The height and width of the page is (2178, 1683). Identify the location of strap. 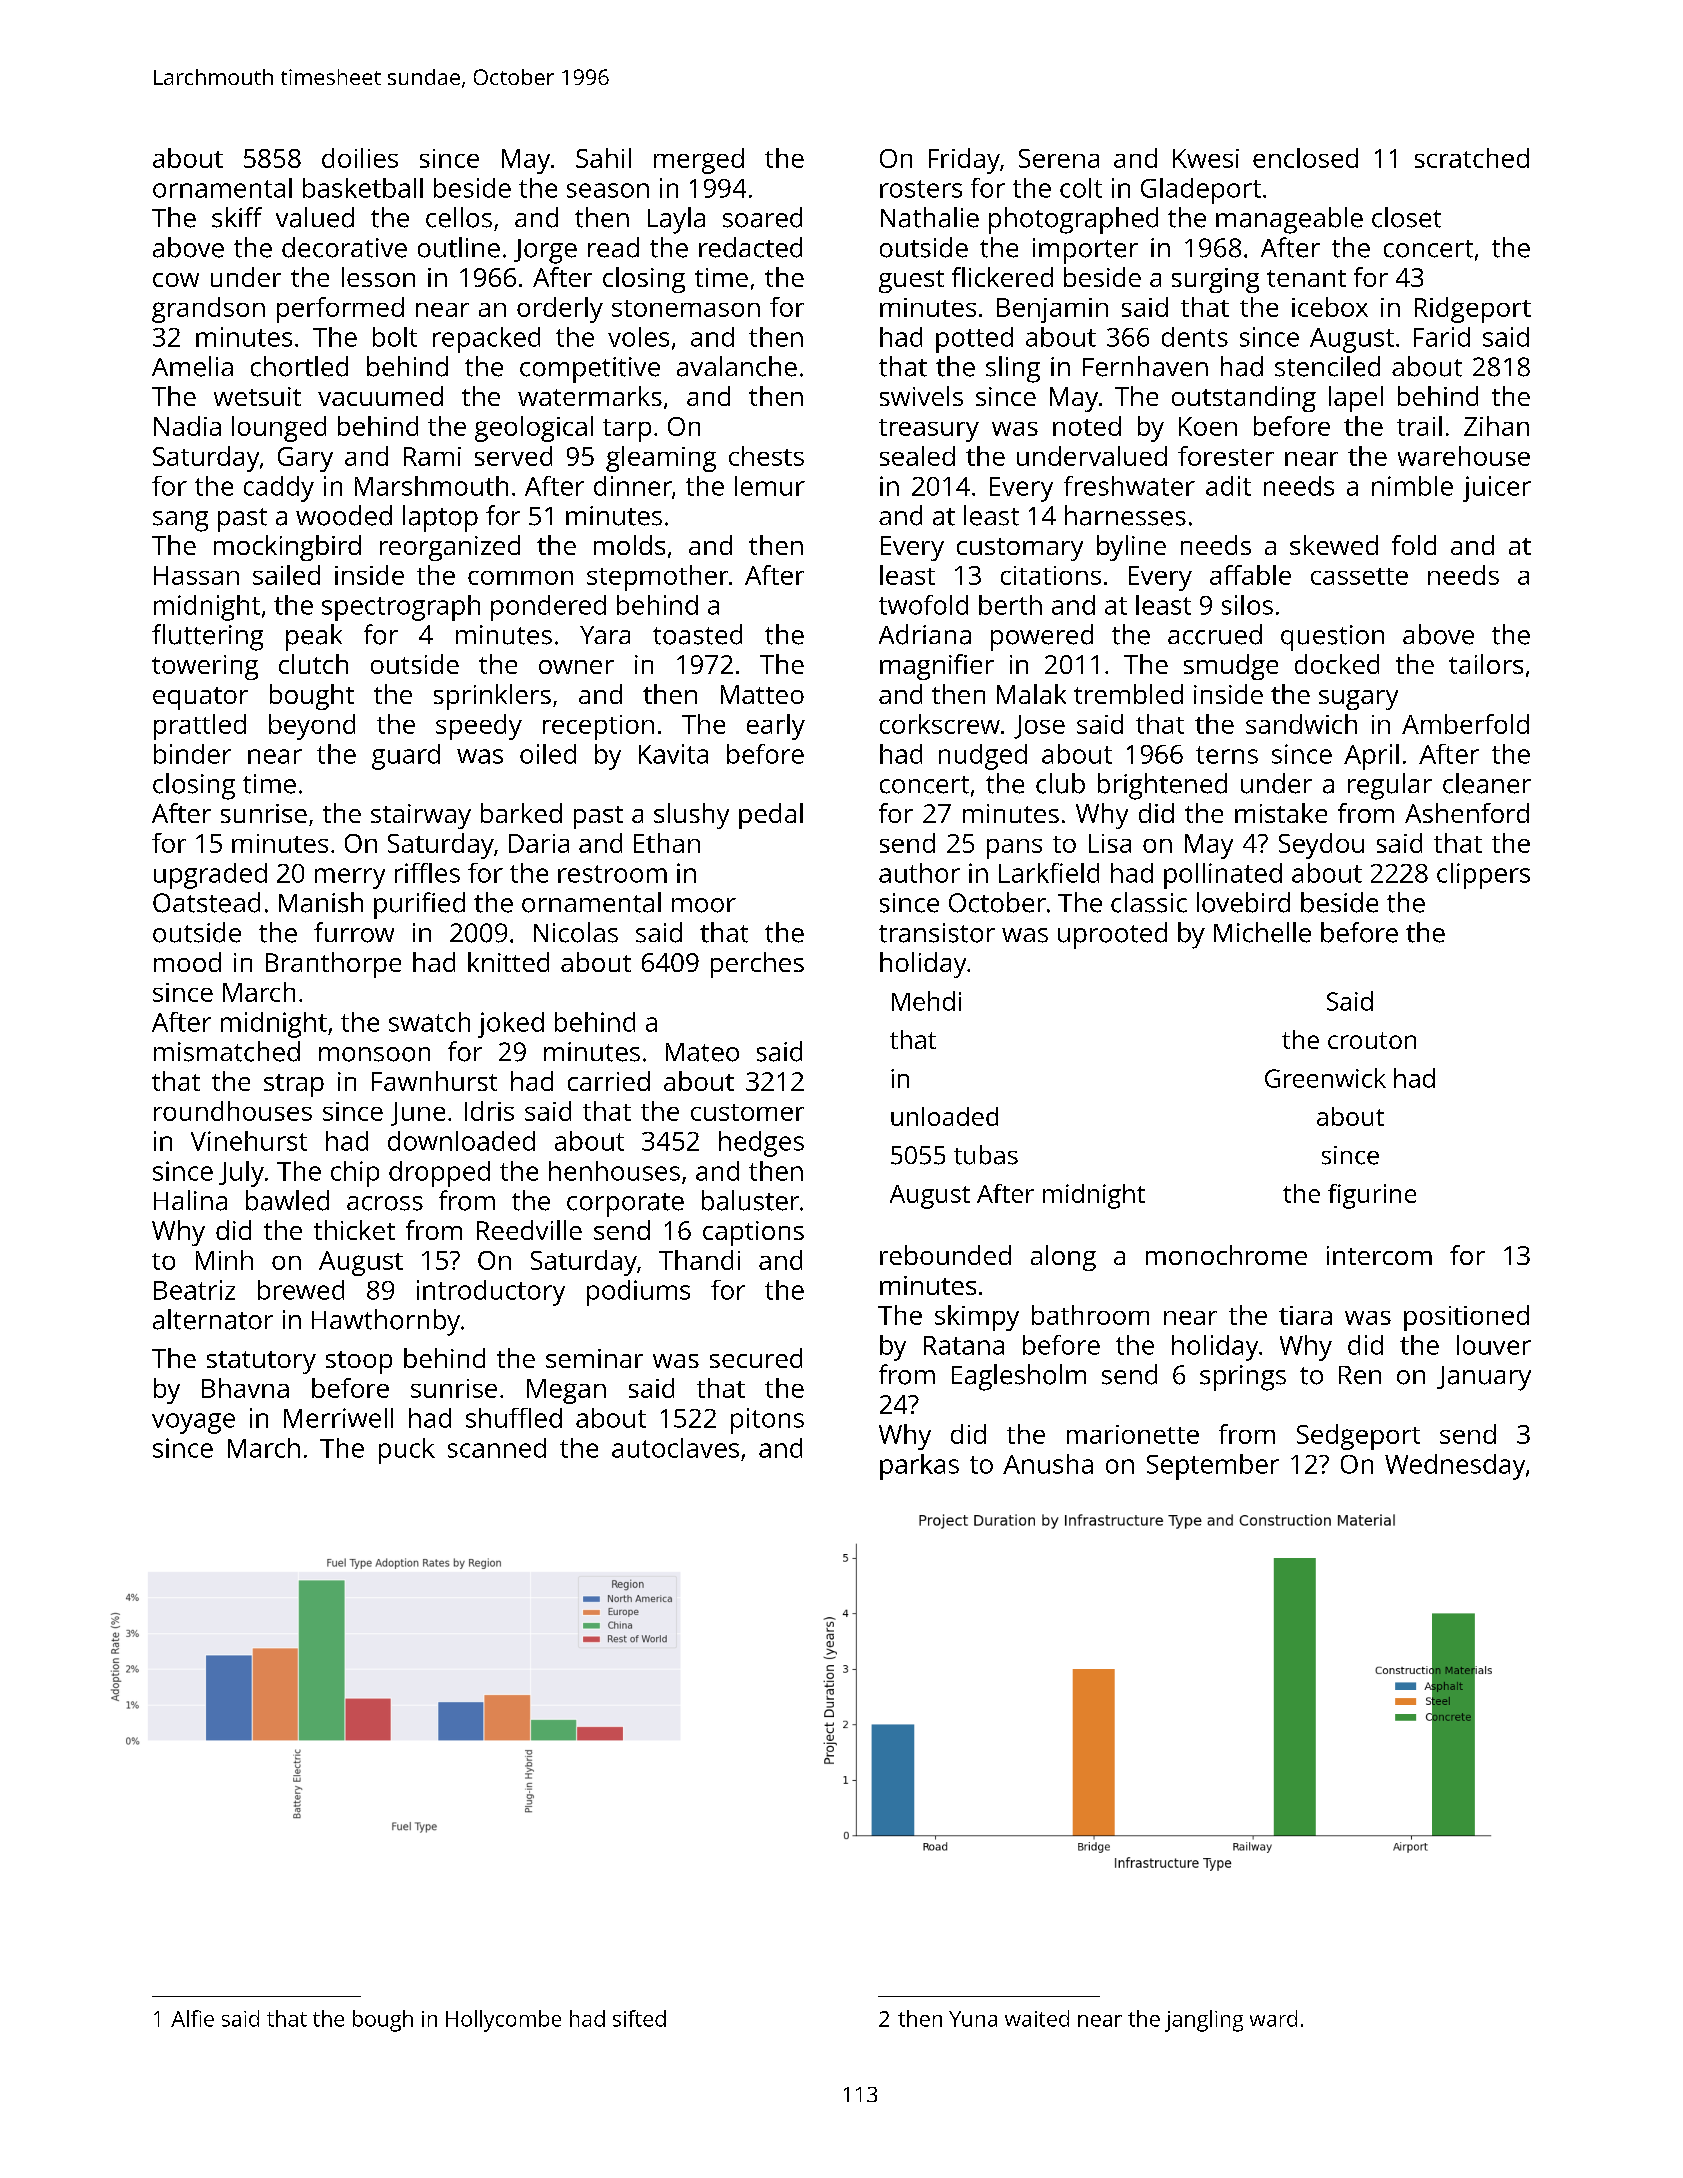
(294, 1085).
